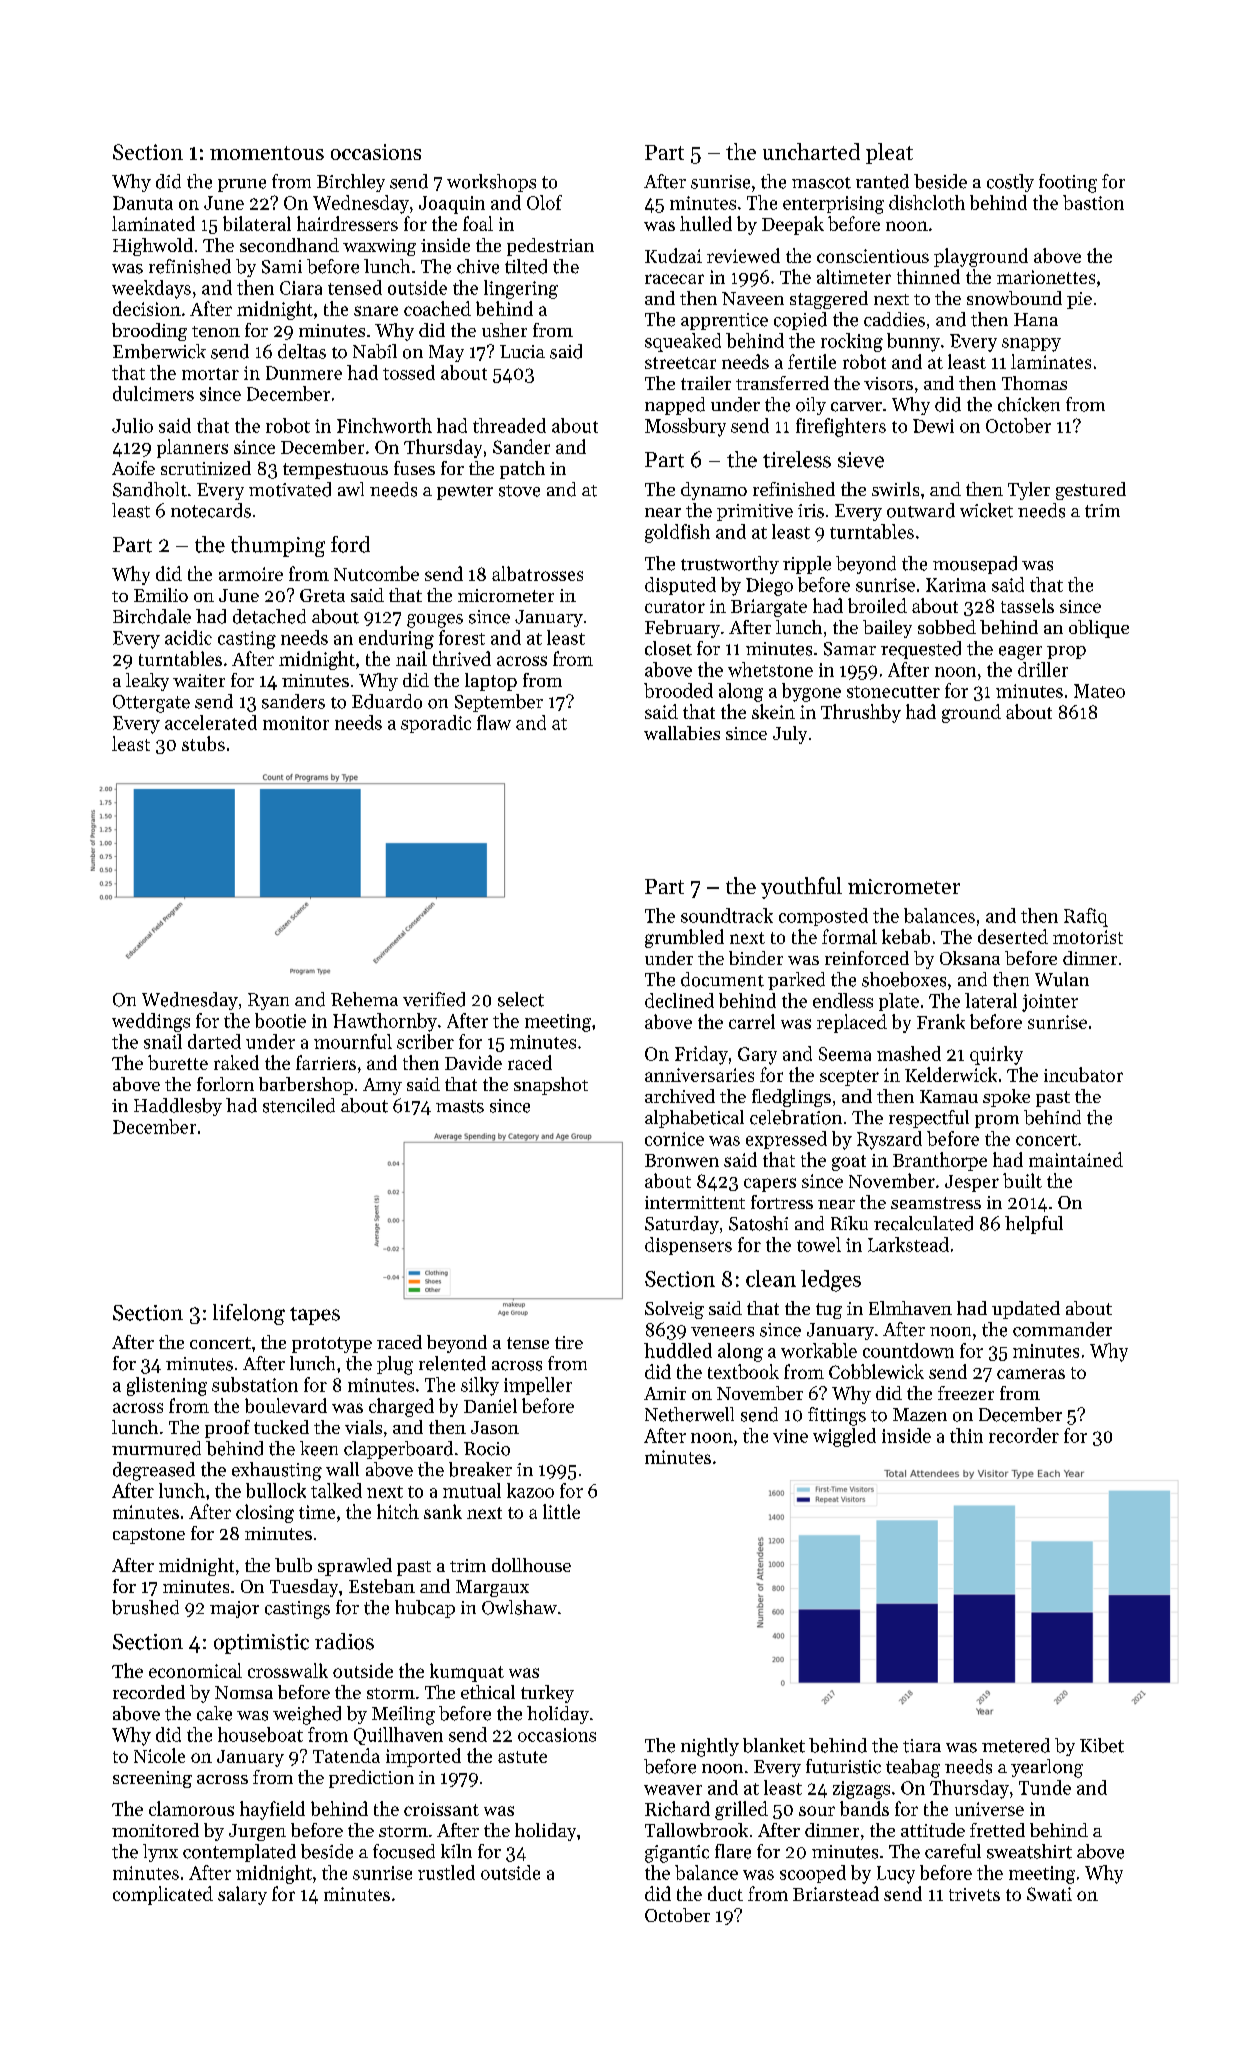  What do you see at coordinates (544, 202) in the screenshot?
I see `Olof` at bounding box center [544, 202].
